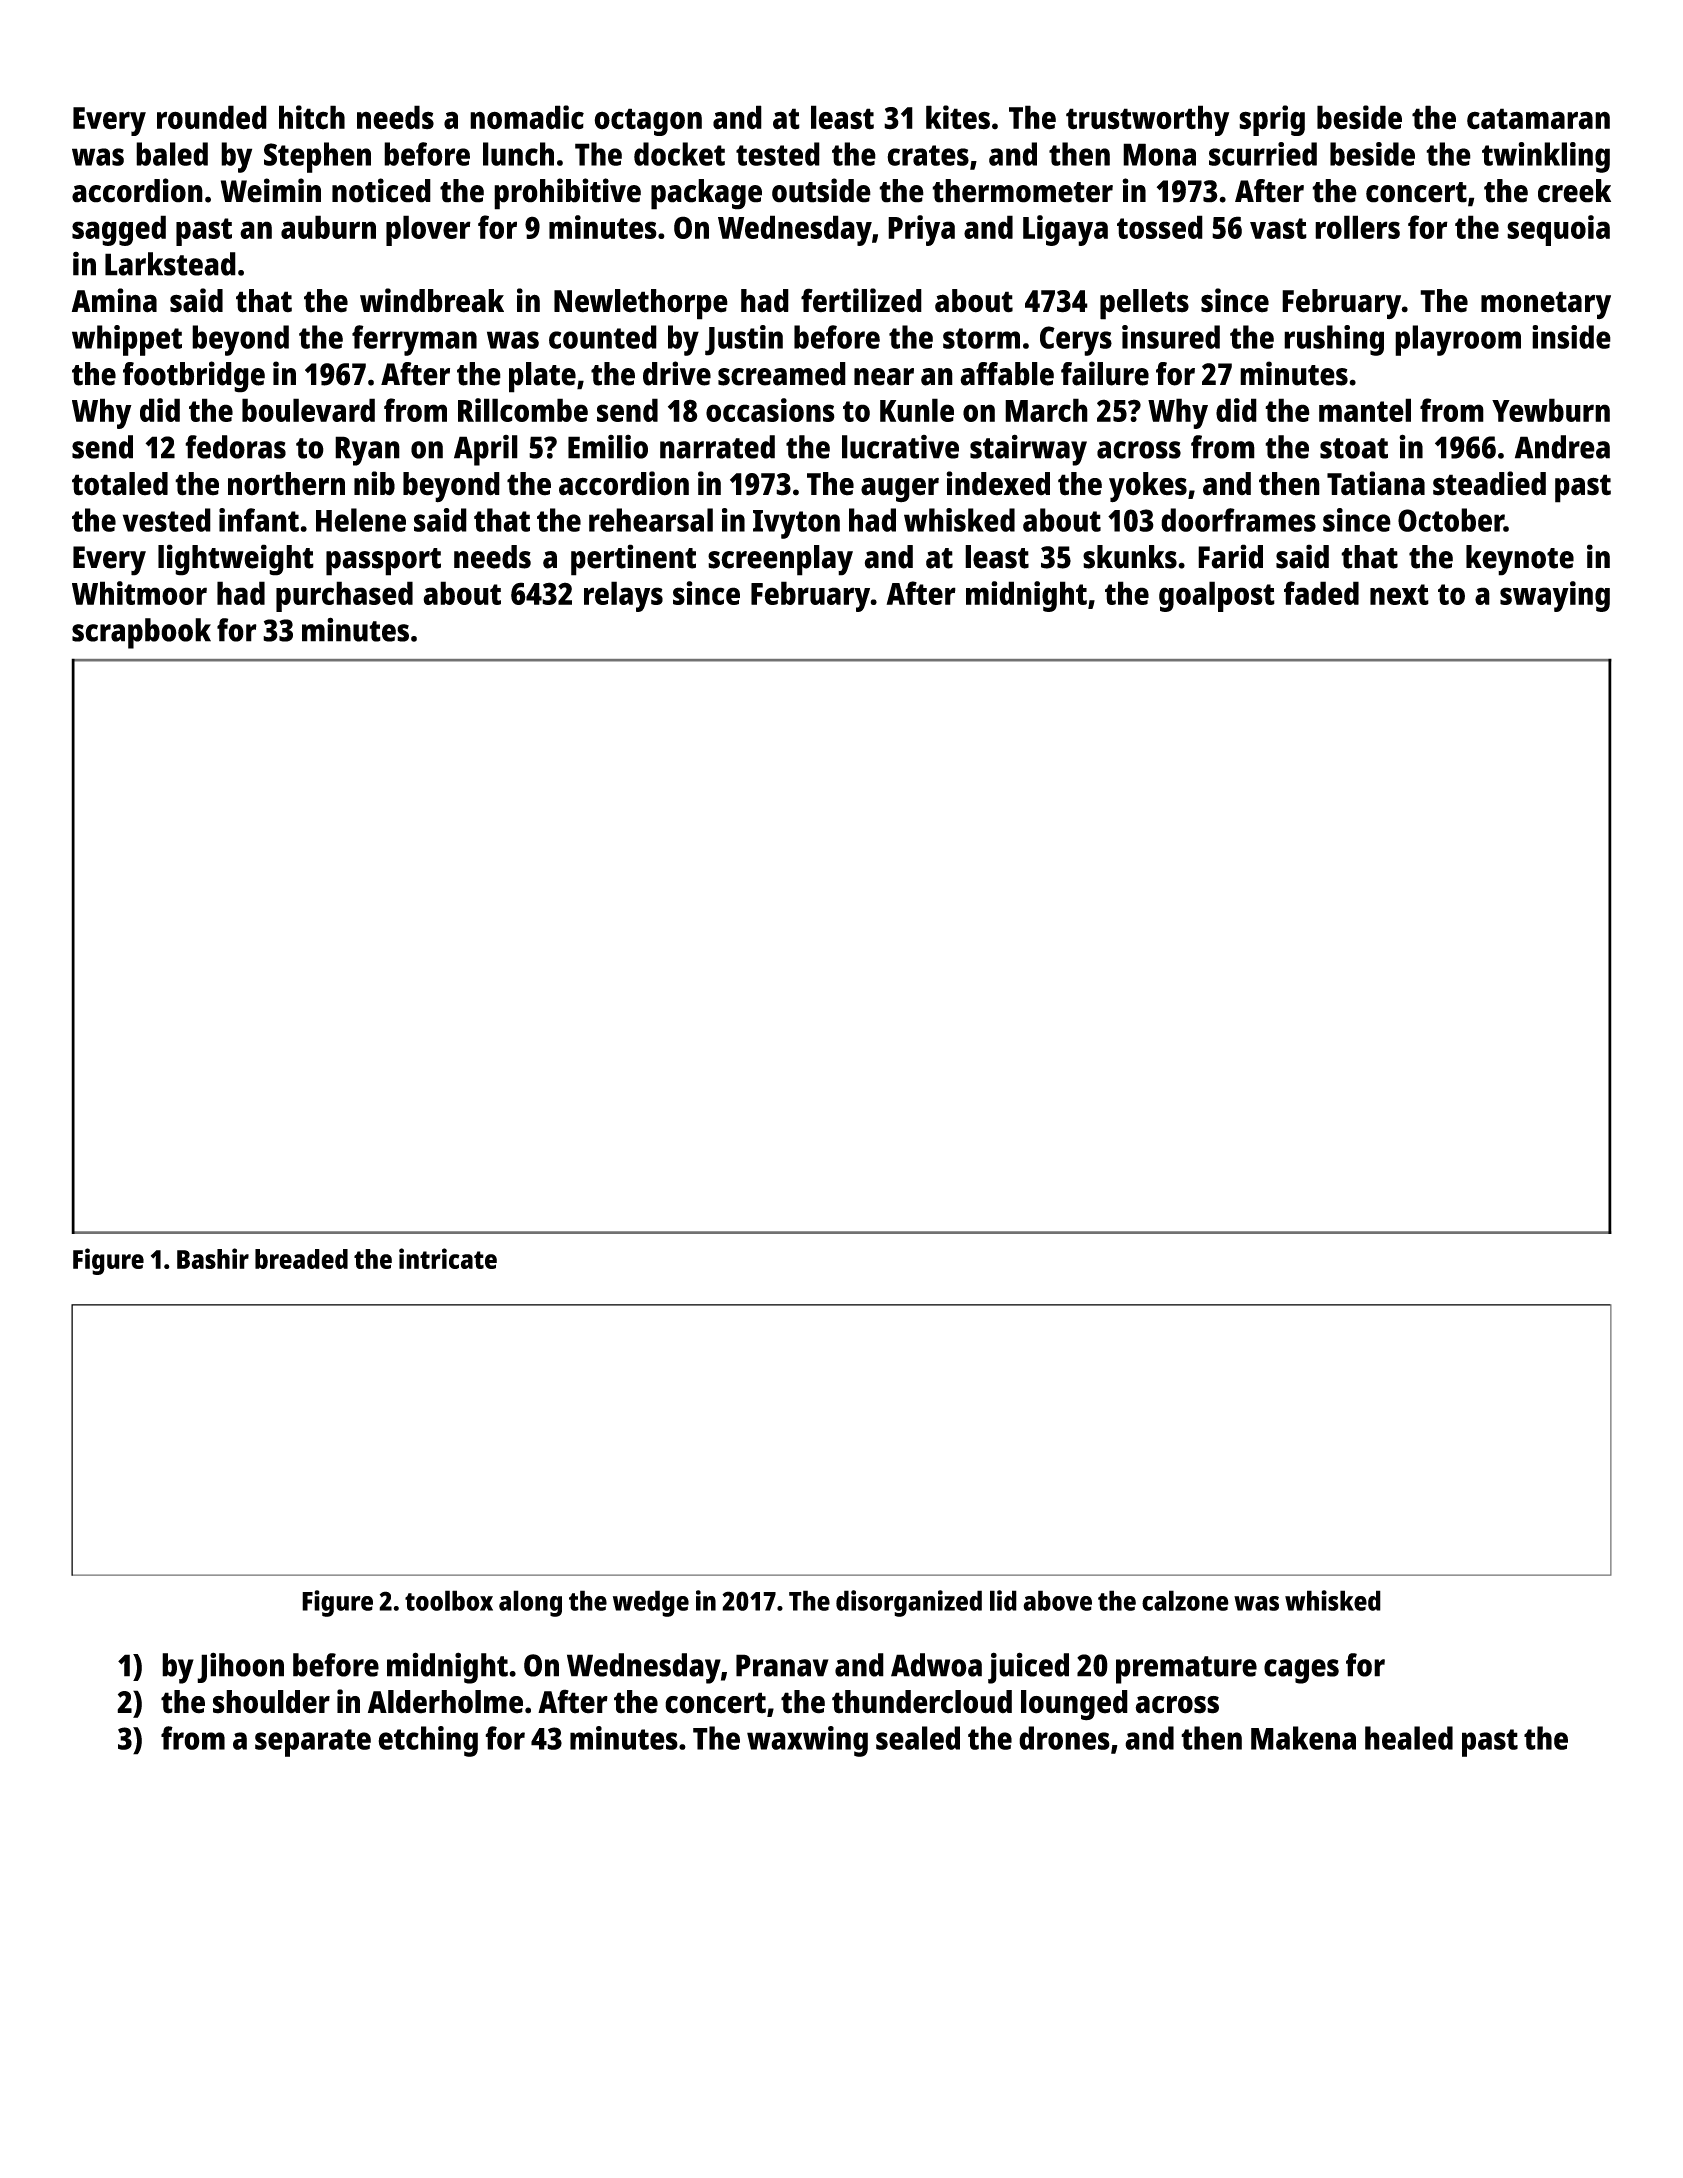  I want to click on waxwing, so click(807, 1741).
